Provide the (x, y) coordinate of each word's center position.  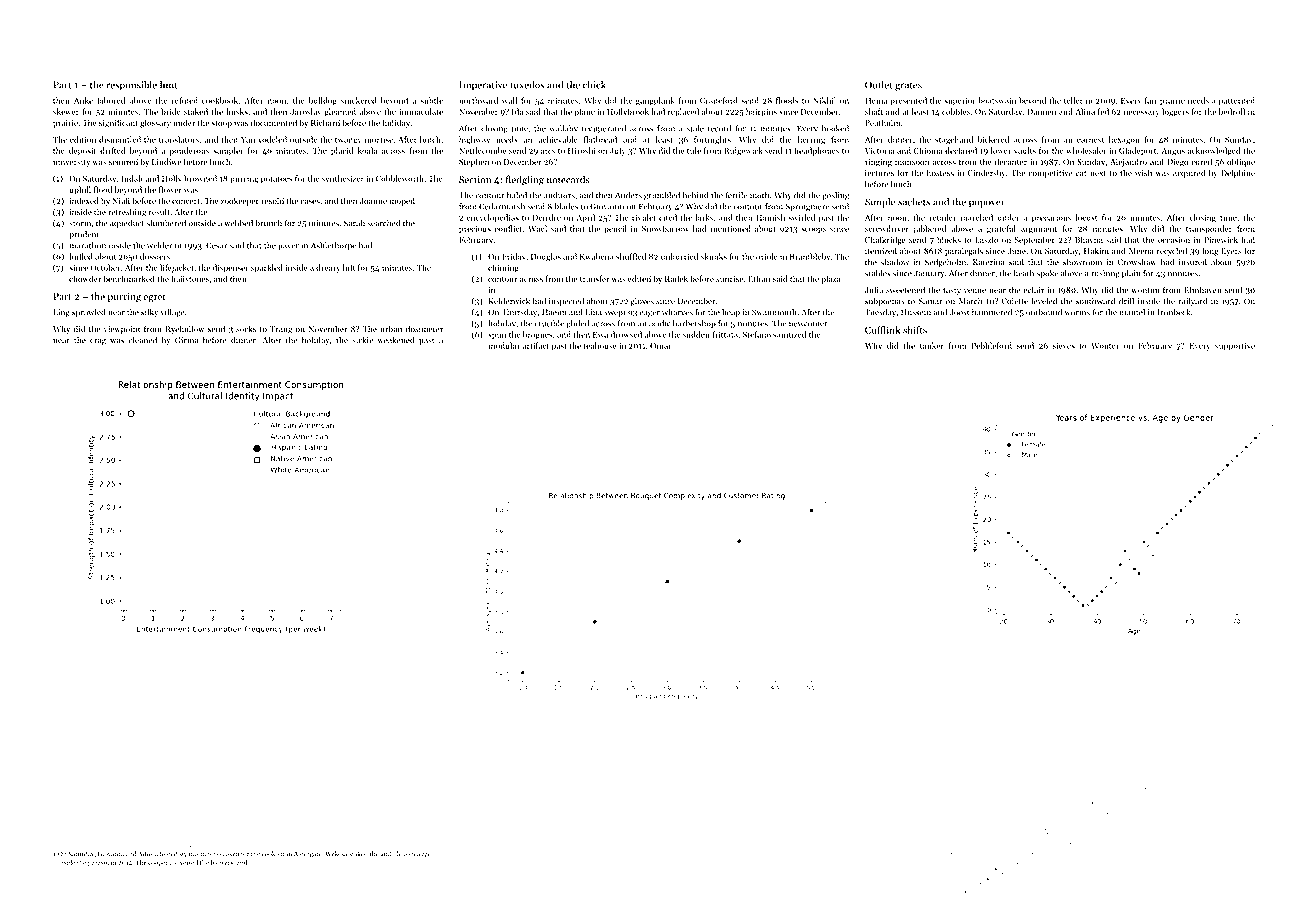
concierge (417, 855)
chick (594, 85)
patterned (1237, 101)
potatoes (277, 180)
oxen (232, 855)
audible (391, 854)
